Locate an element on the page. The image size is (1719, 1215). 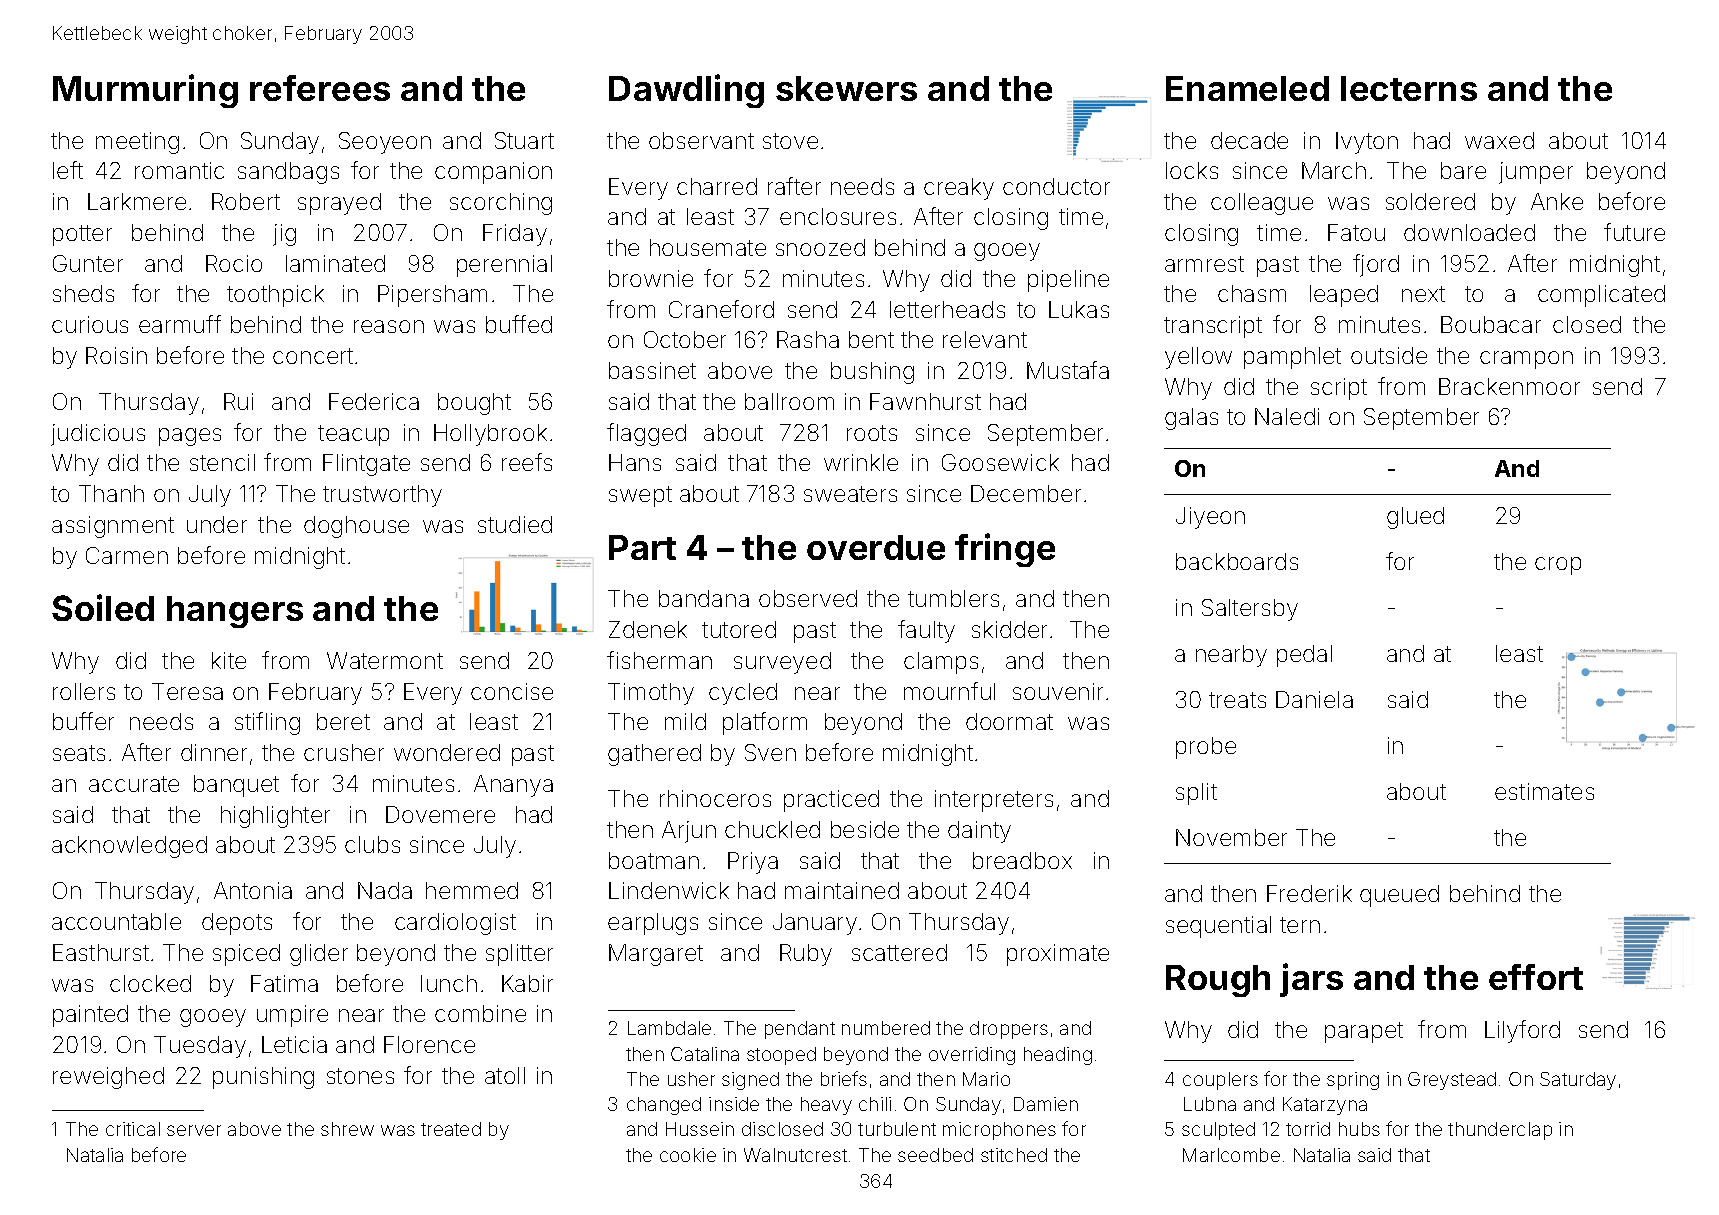
Part is located at coordinates (642, 547).
